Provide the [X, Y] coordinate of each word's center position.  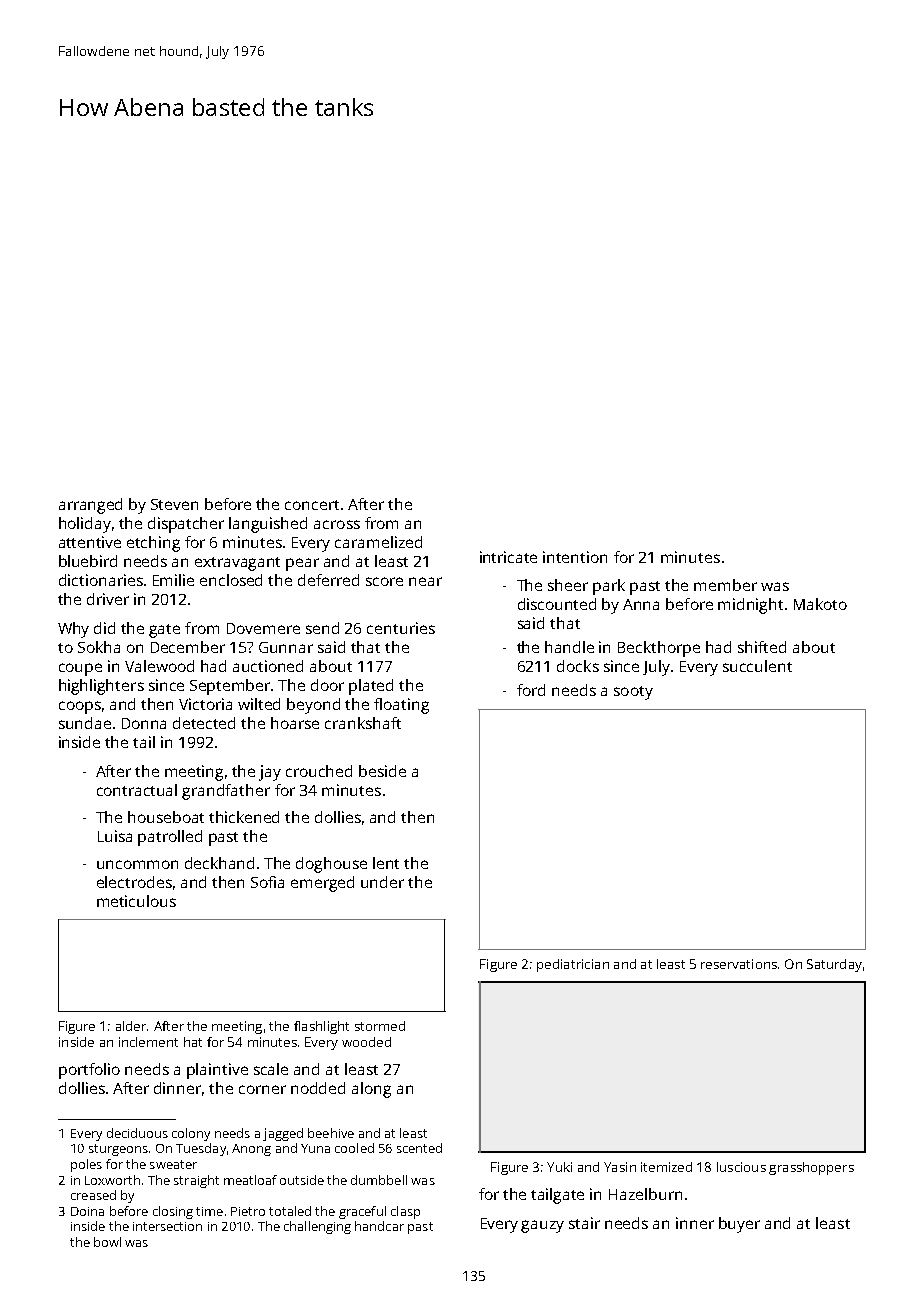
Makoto [820, 604]
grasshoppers [811, 1168]
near [425, 581]
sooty [633, 693]
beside [382, 771]
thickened [244, 817]
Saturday [834, 965]
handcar [379, 1226]
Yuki [559, 1167]
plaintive [217, 1071]
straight [196, 1181]
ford [531, 690]
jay [270, 773]
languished [268, 525]
